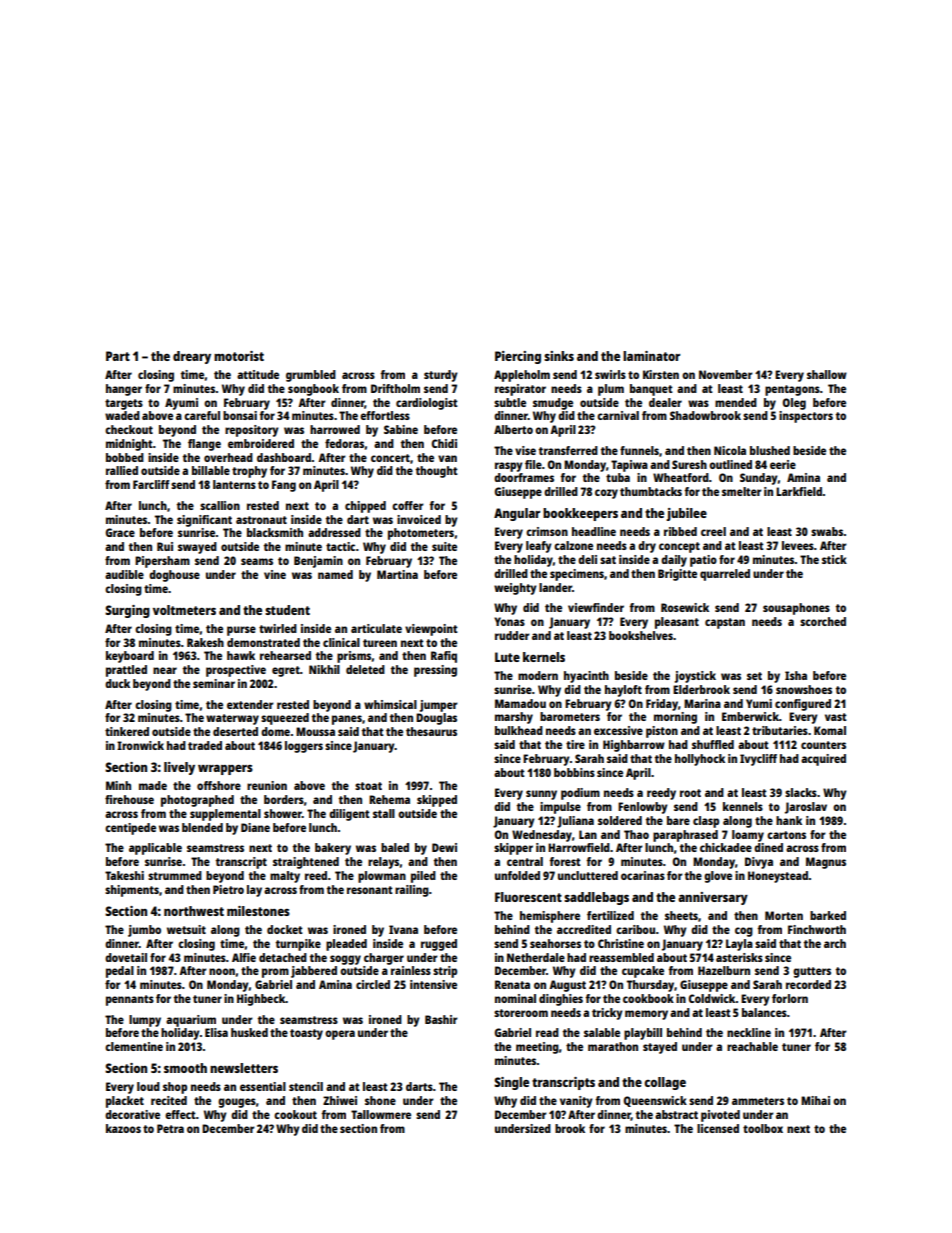  What do you see at coordinates (144, 931) in the screenshot?
I see `jumbo` at bounding box center [144, 931].
